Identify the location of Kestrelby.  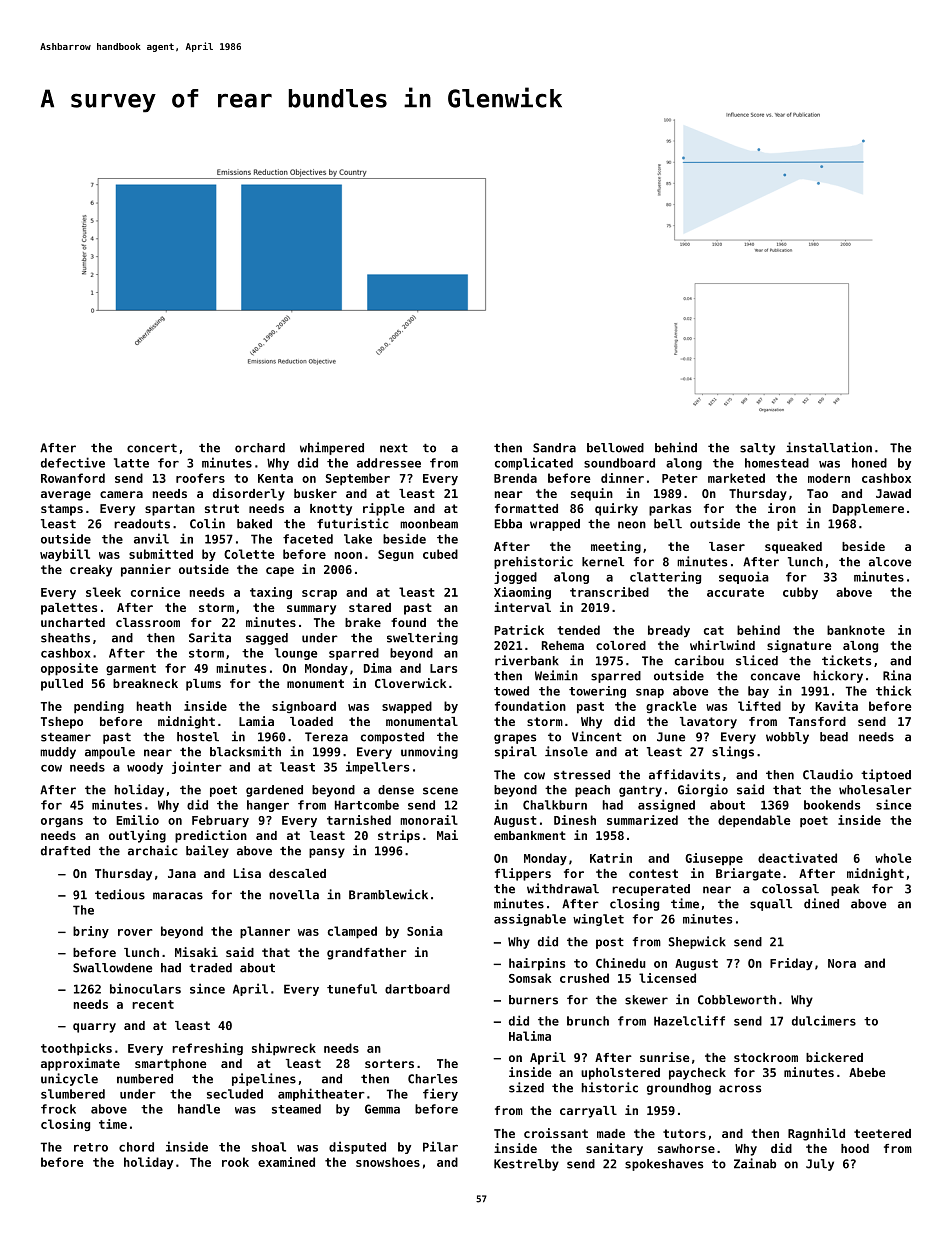
(526, 1165).
